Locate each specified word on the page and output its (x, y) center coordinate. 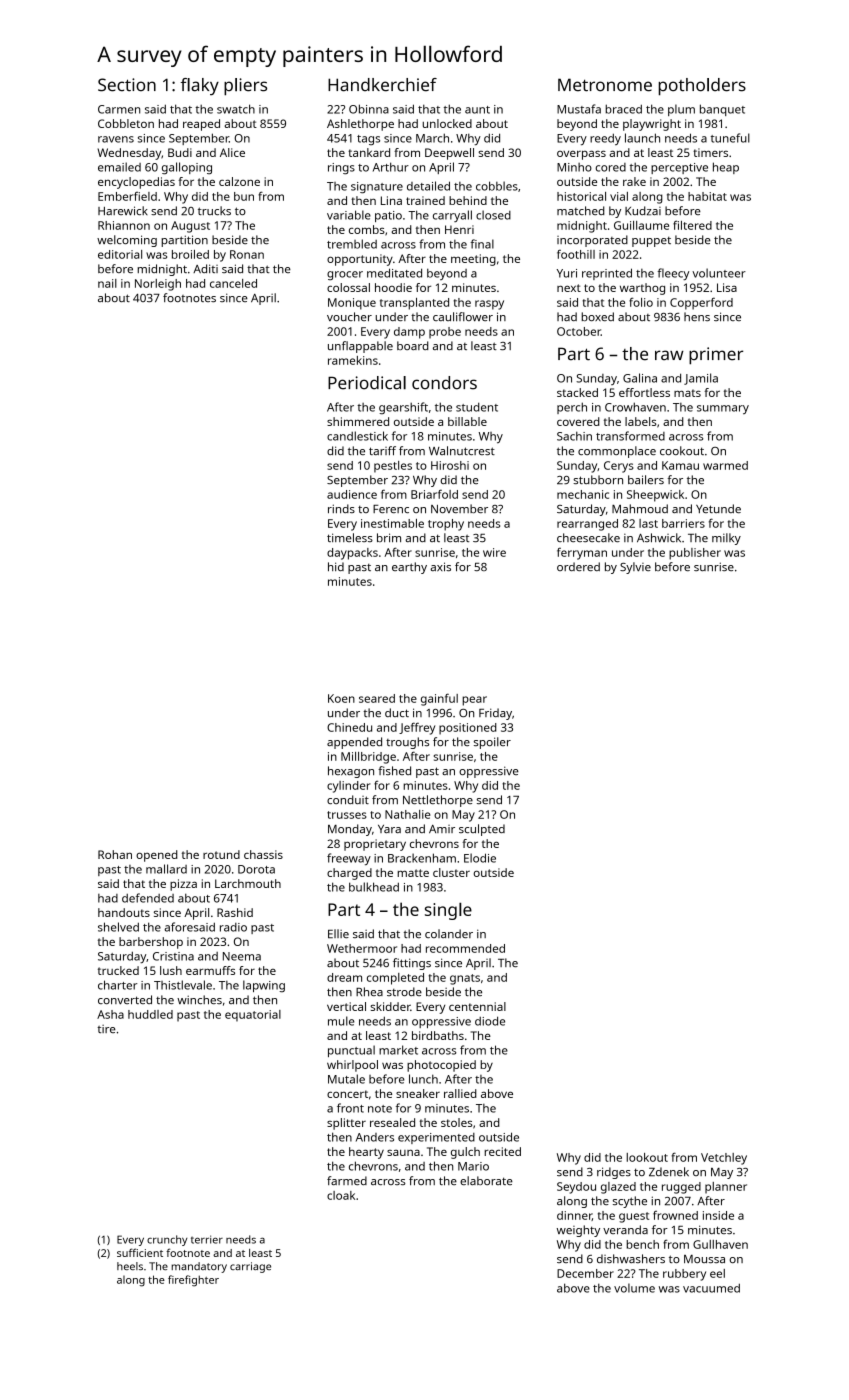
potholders (702, 87)
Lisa (727, 287)
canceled (233, 283)
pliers (245, 87)
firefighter (193, 1281)
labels (641, 421)
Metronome (605, 85)
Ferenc (391, 509)
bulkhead (374, 887)
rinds (341, 508)
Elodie (480, 858)
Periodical (367, 383)
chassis (263, 854)
